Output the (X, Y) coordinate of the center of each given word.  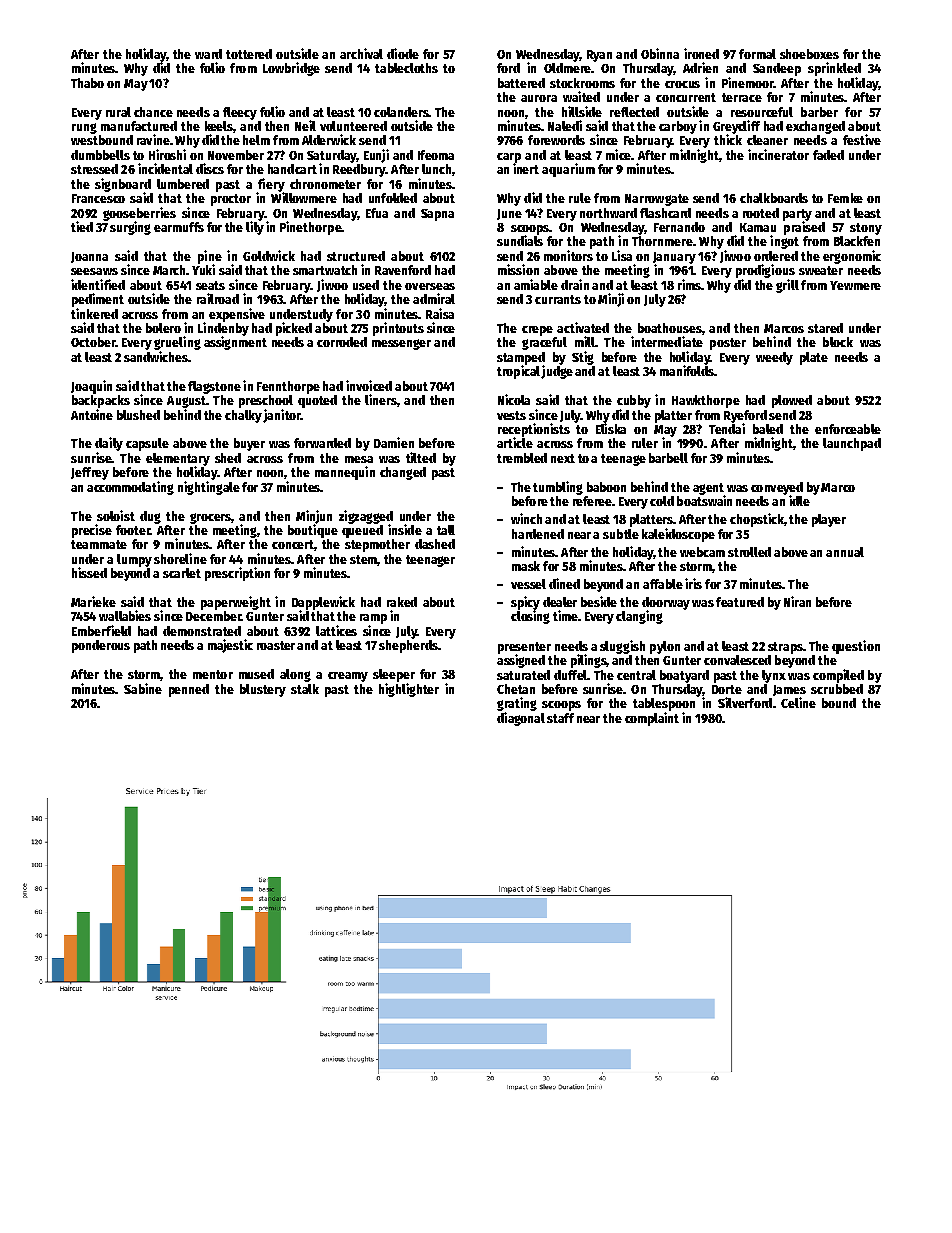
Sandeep (777, 69)
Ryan (599, 56)
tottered (249, 54)
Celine (798, 702)
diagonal (521, 719)
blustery (263, 690)
